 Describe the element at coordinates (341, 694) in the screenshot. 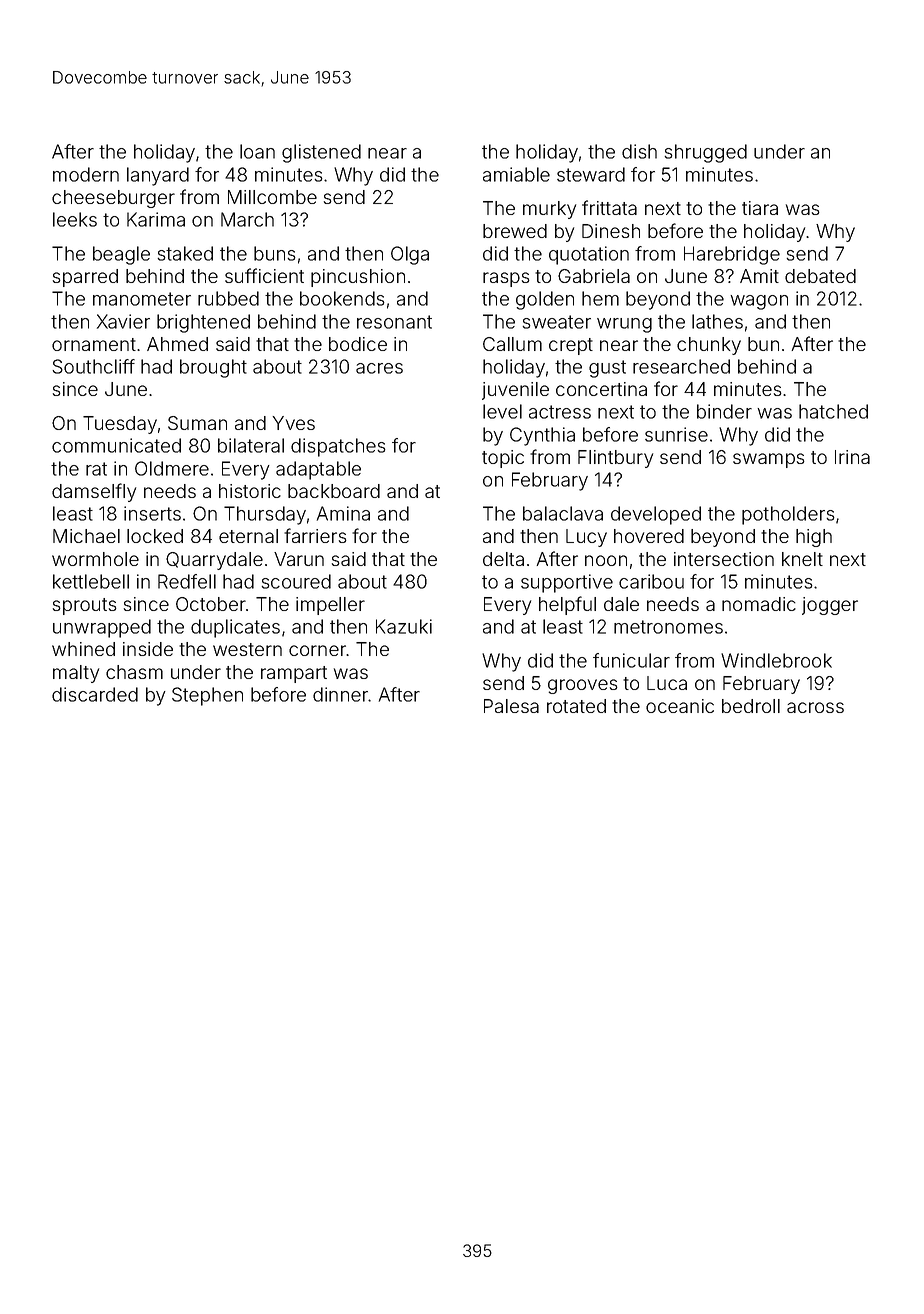

I see `dinner` at that location.
